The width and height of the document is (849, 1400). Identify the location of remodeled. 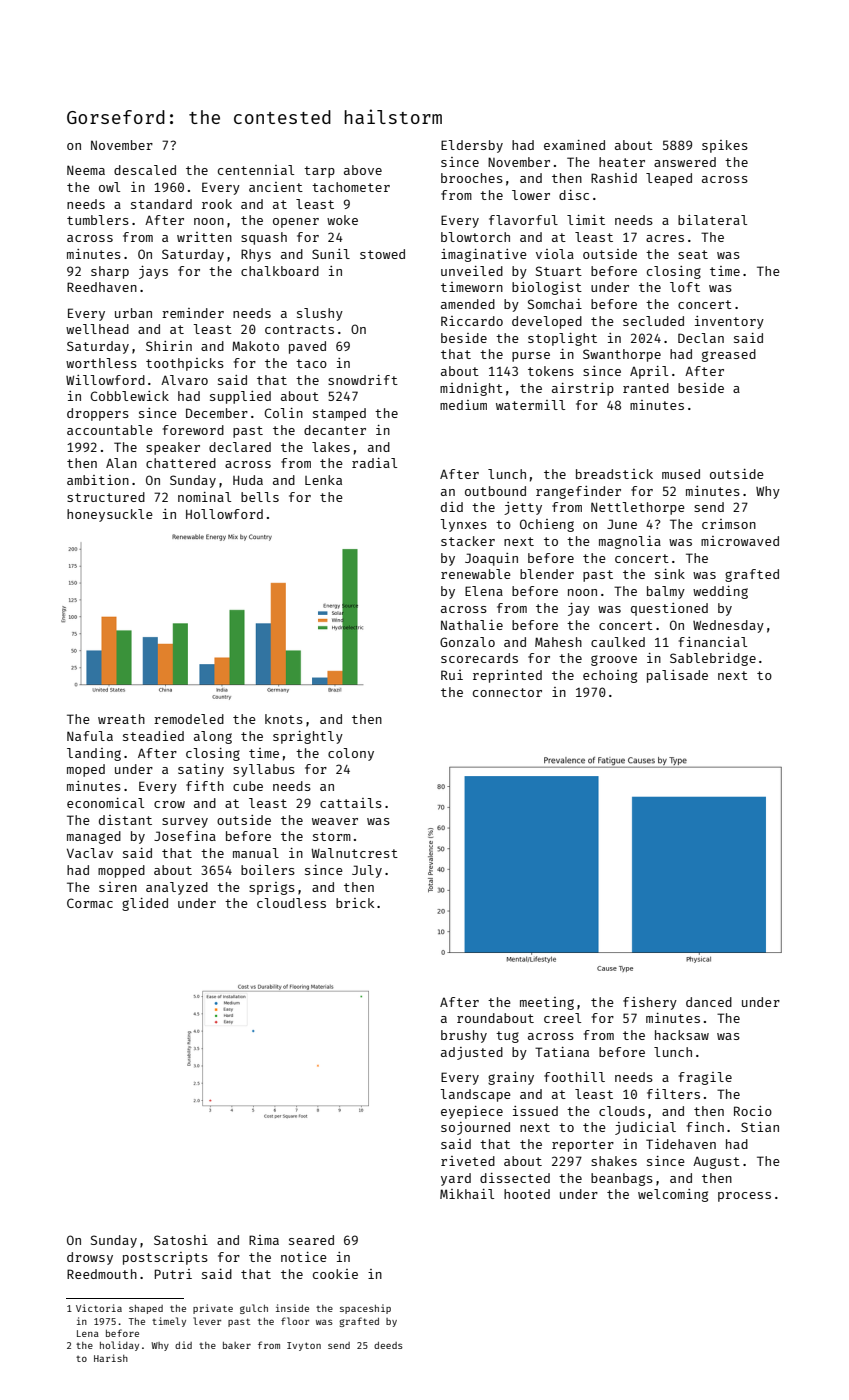
(189, 719).
